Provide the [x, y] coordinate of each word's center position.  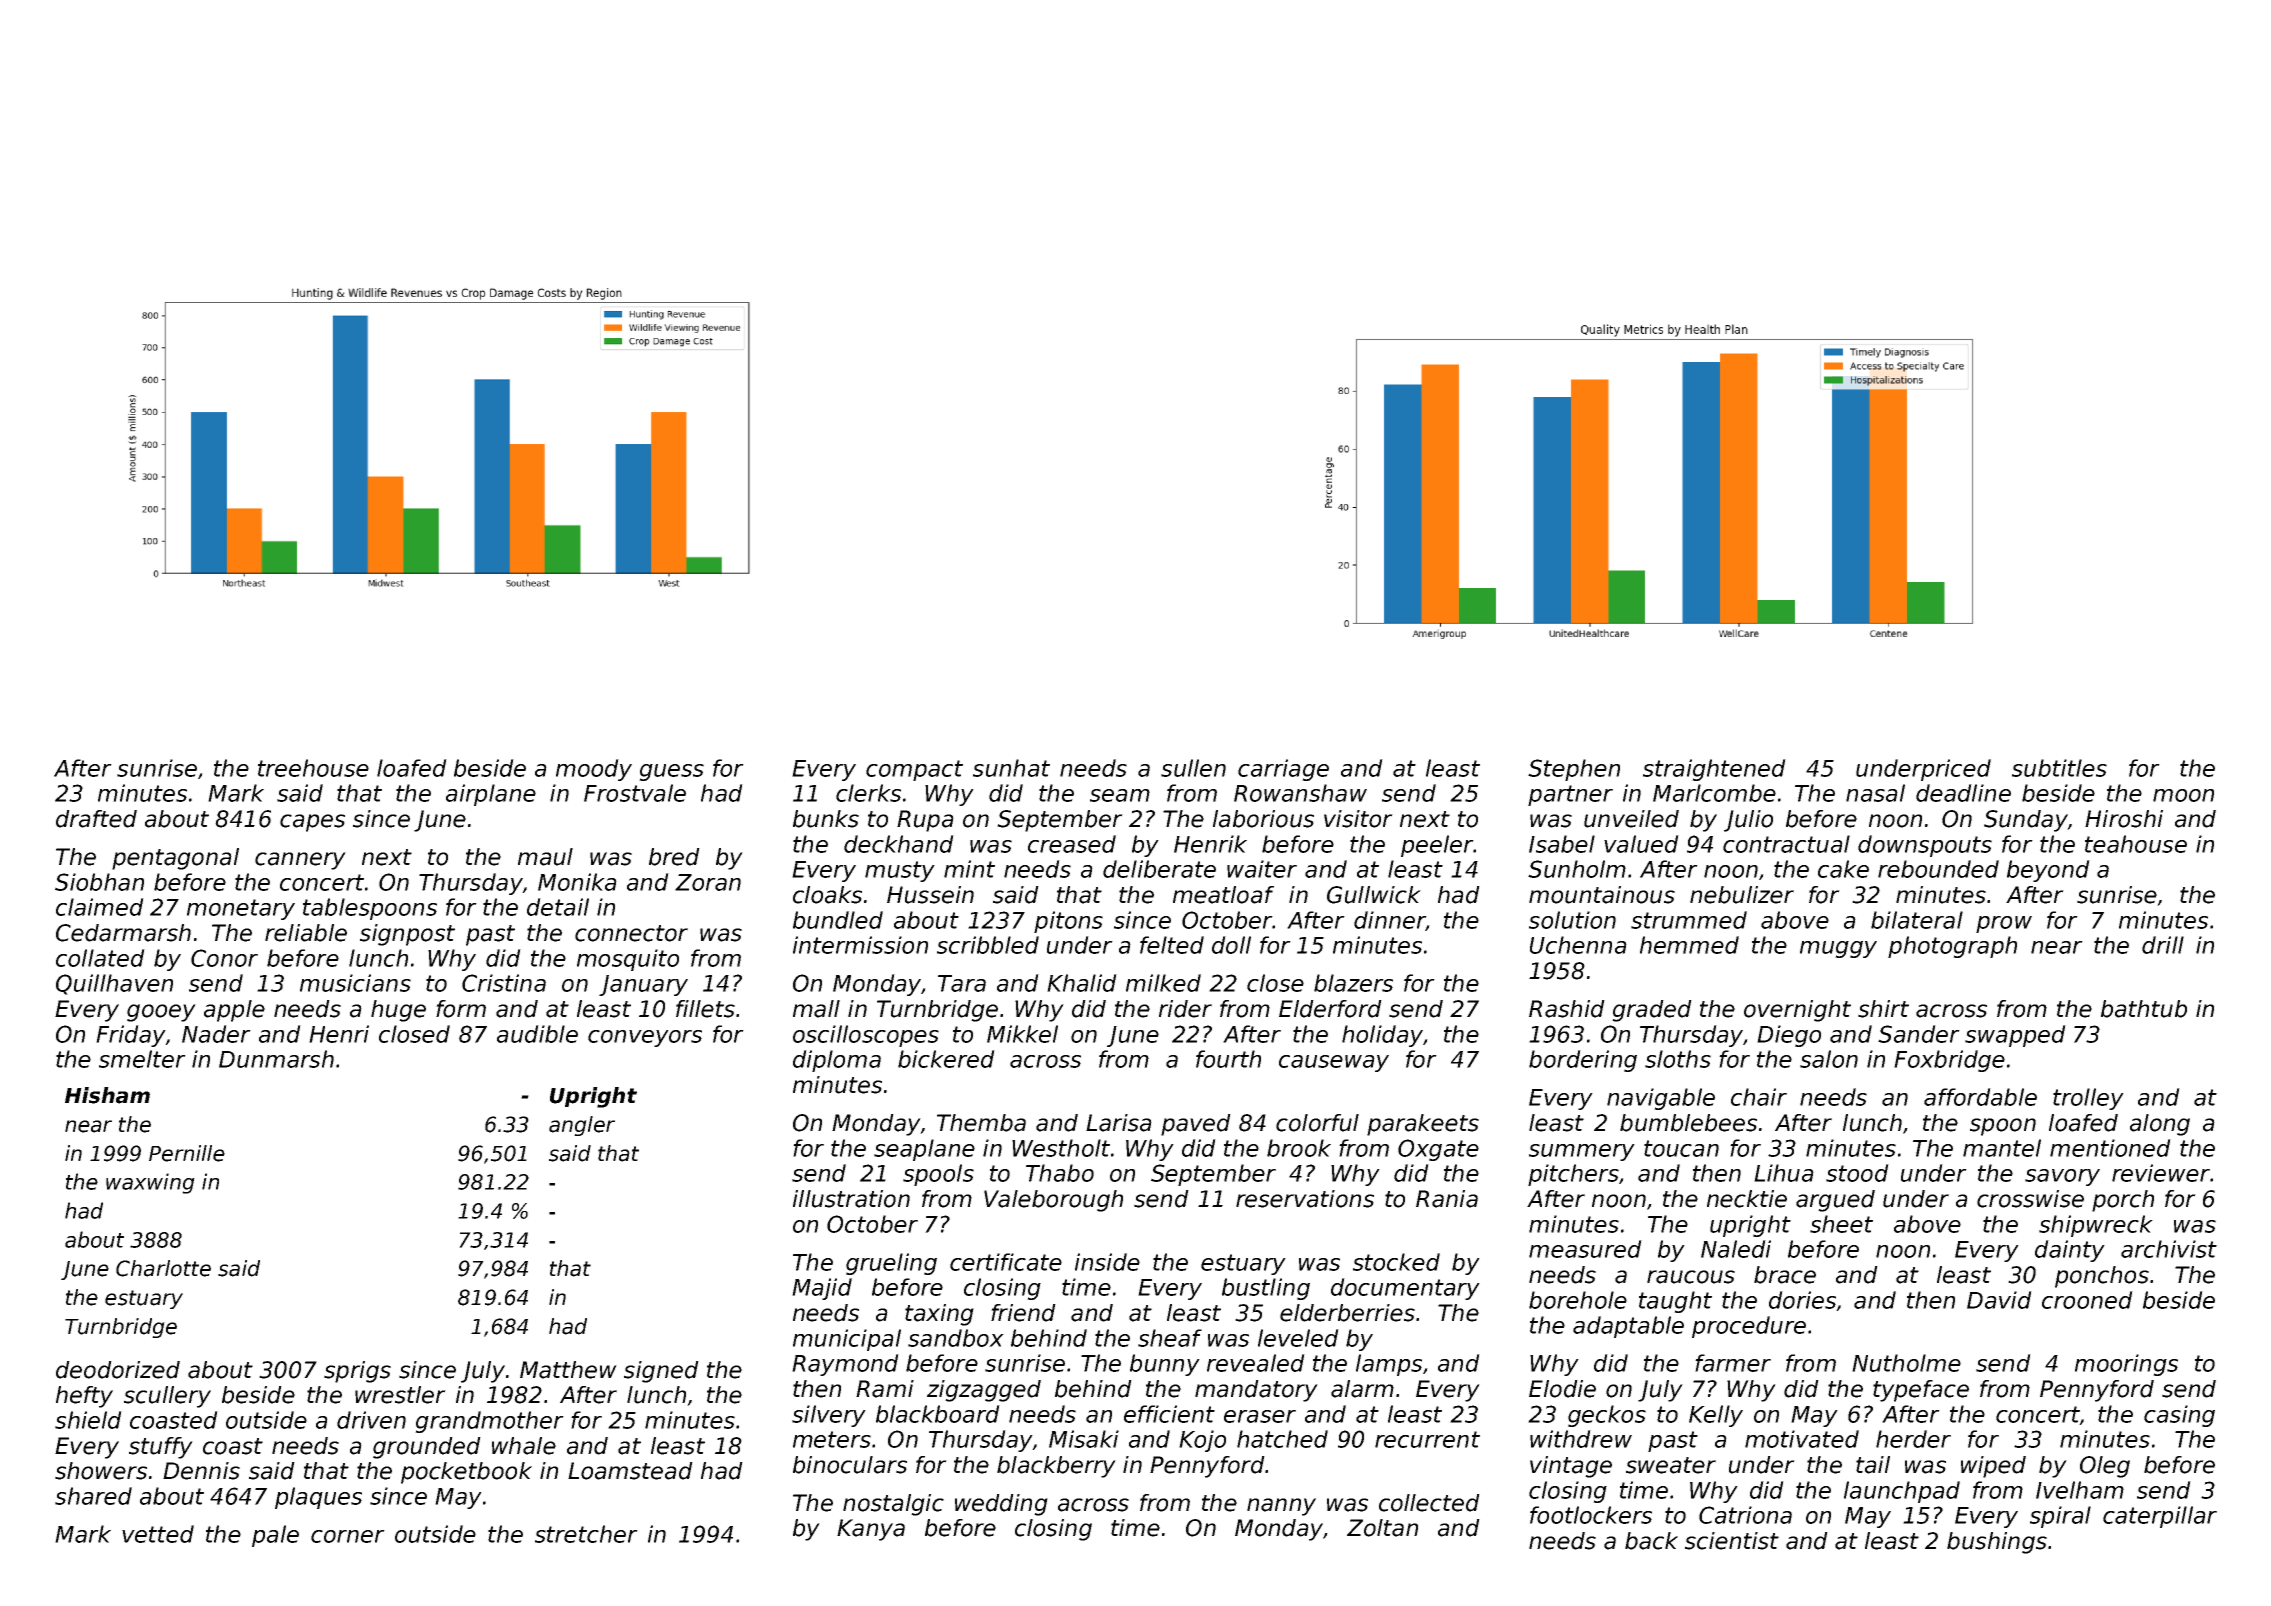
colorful [1317, 1123]
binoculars [850, 1465]
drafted [96, 819]
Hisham [107, 1095]
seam [1120, 795]
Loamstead [630, 1471]
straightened [1714, 770]
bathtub [2144, 1009]
